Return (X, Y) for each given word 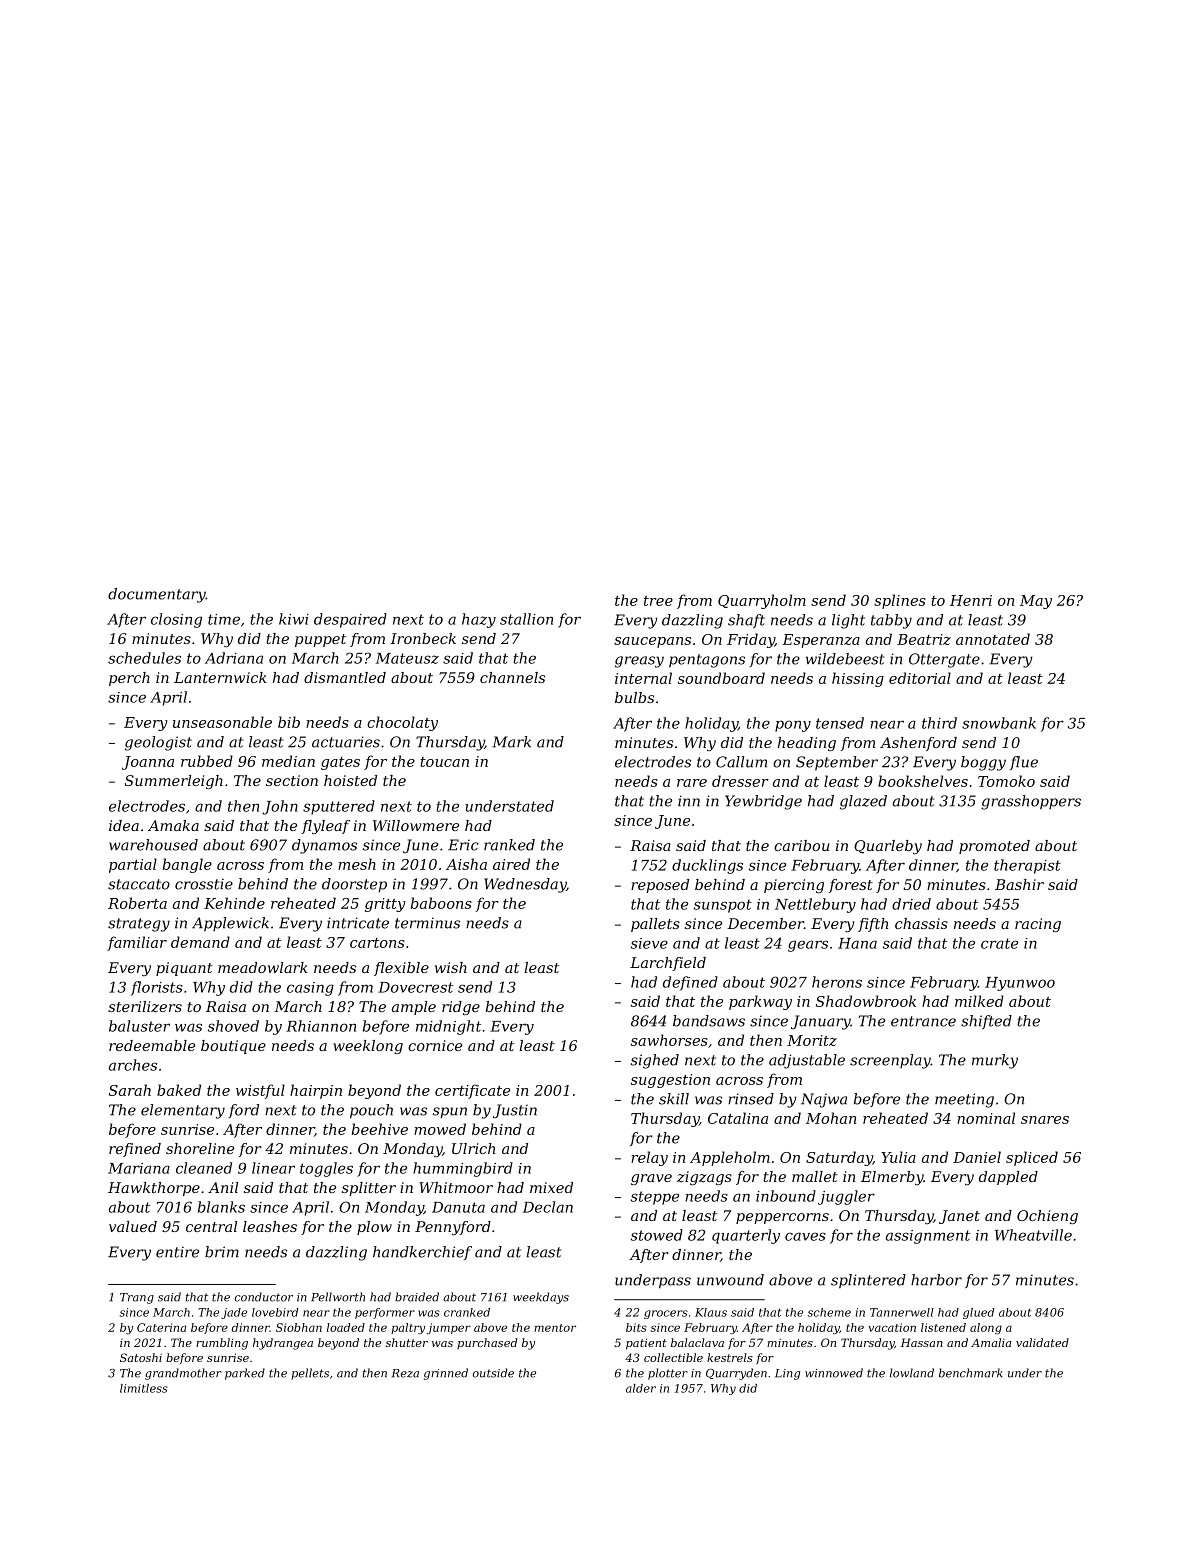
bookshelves (923, 781)
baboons (441, 903)
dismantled (345, 677)
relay (649, 1158)
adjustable (807, 1061)
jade (234, 1313)
